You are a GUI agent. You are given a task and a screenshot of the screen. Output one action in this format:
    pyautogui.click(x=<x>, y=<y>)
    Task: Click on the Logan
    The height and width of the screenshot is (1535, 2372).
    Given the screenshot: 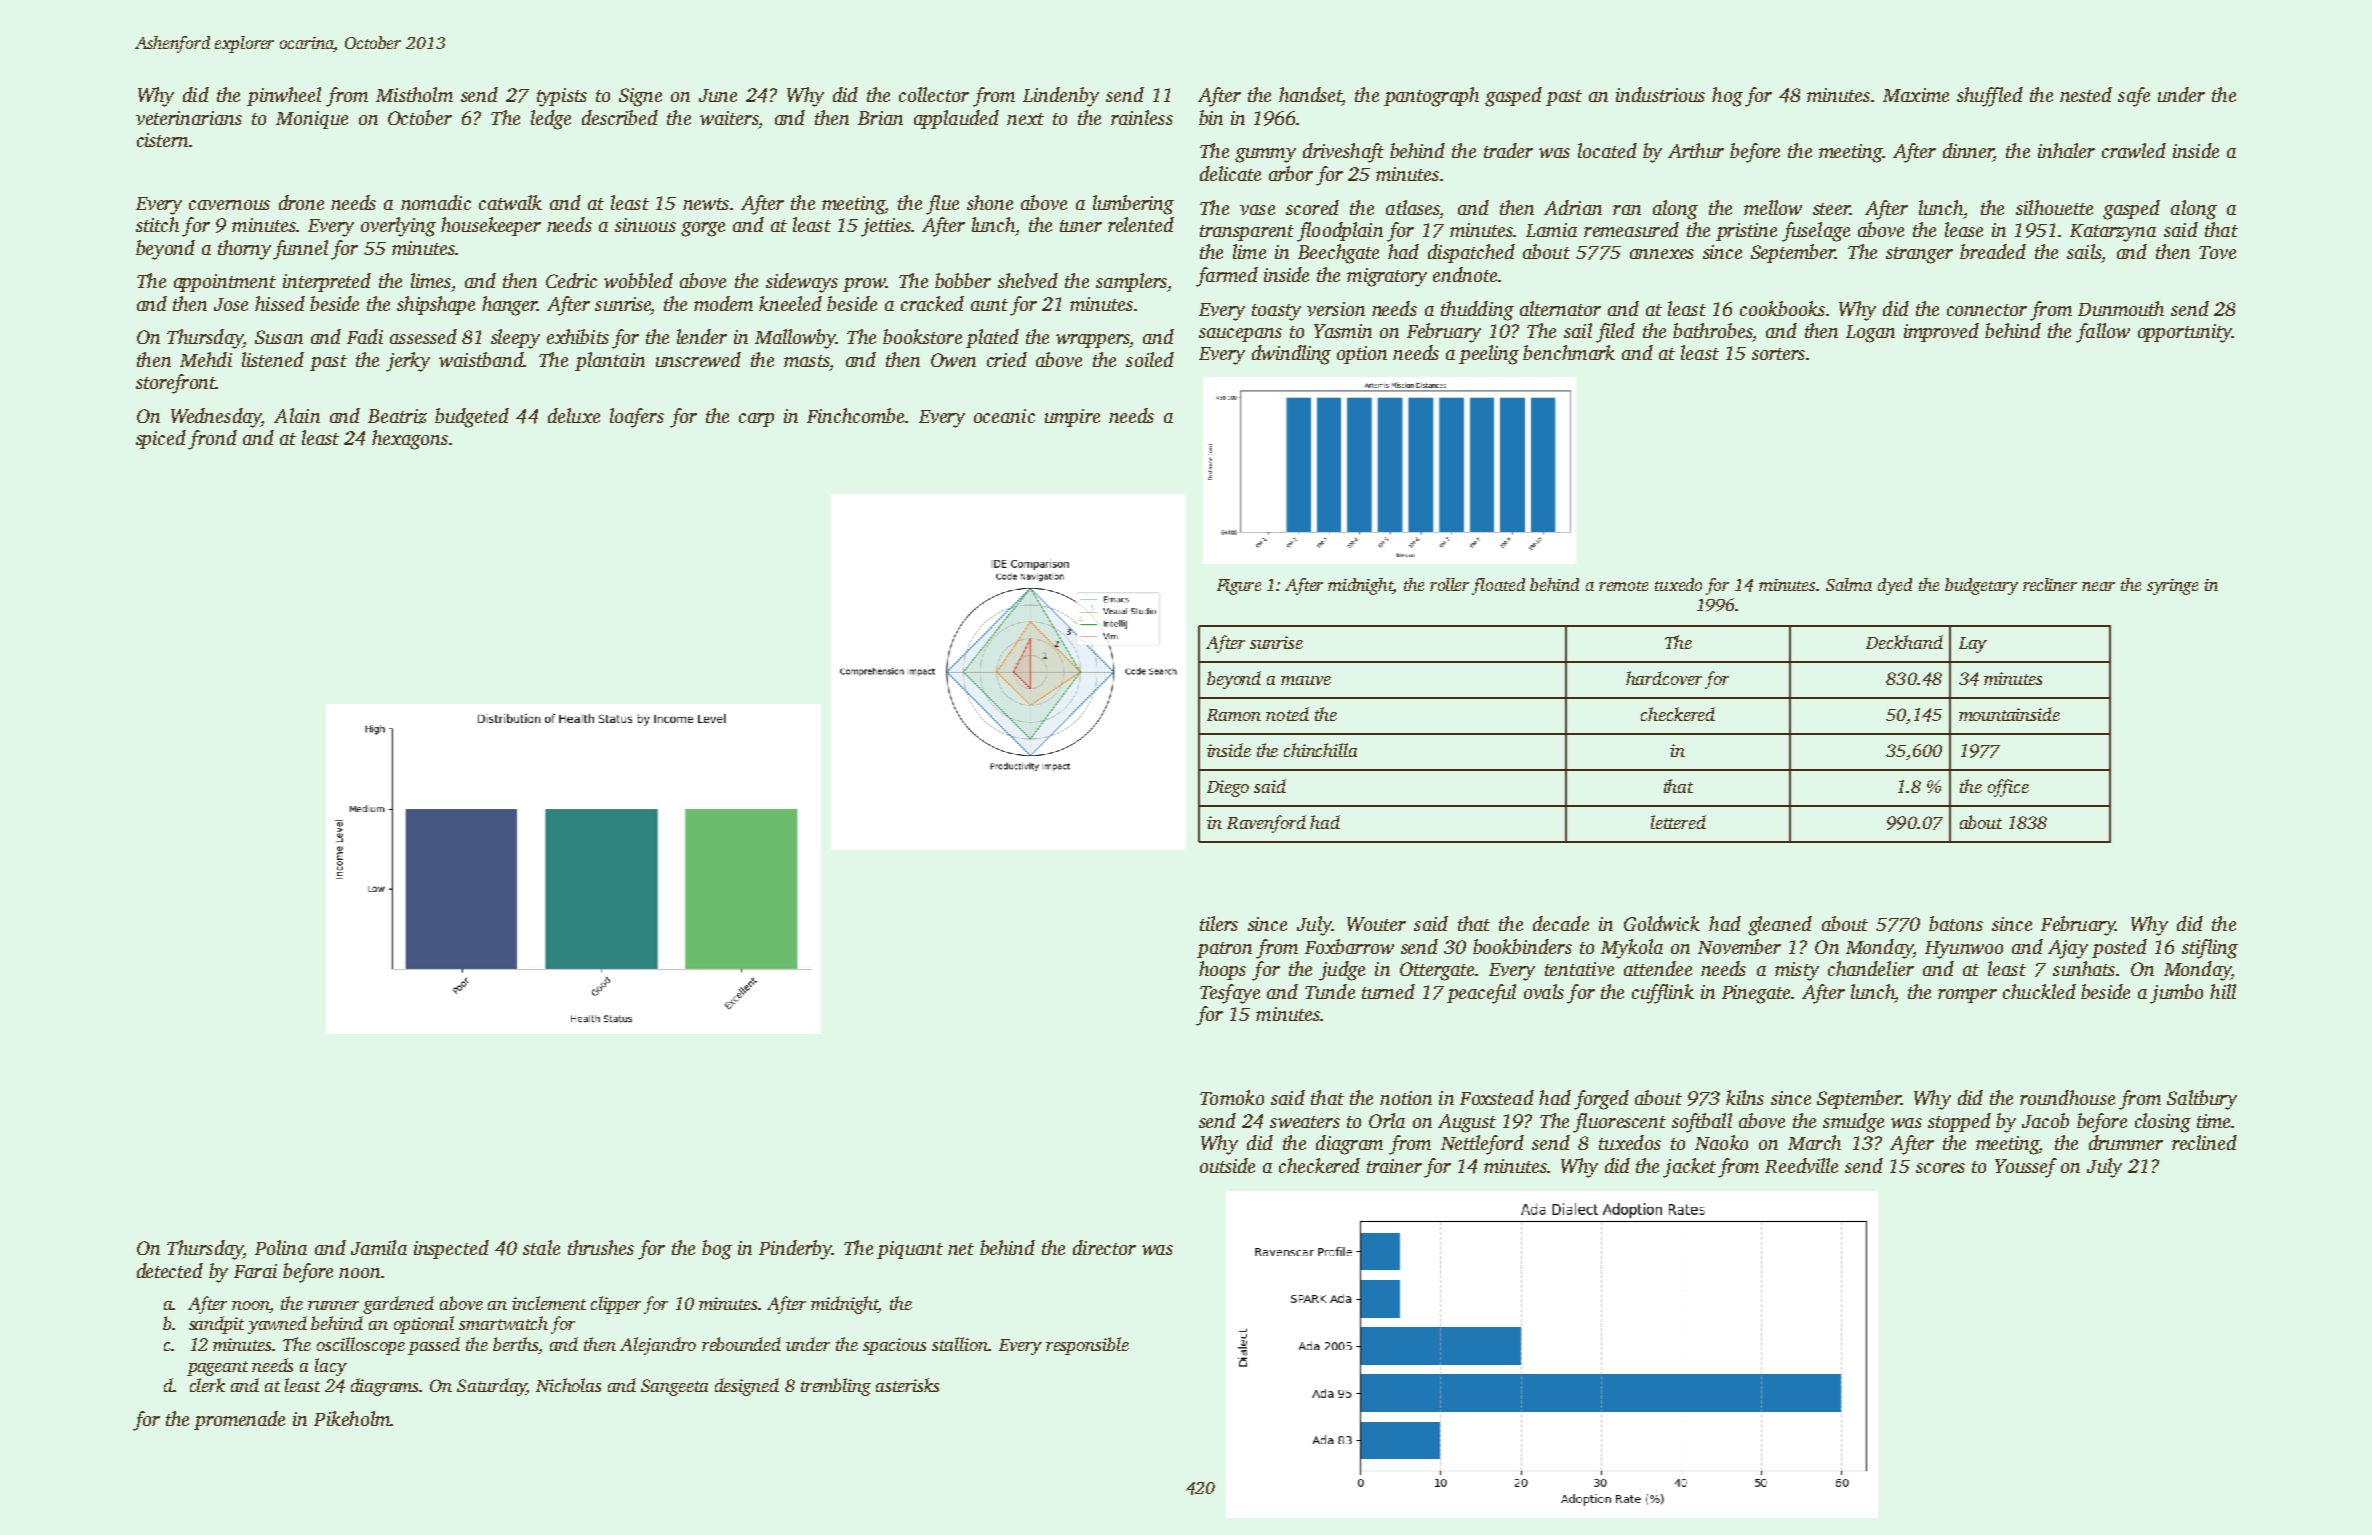 What is the action you would take?
    pyautogui.click(x=1870, y=334)
